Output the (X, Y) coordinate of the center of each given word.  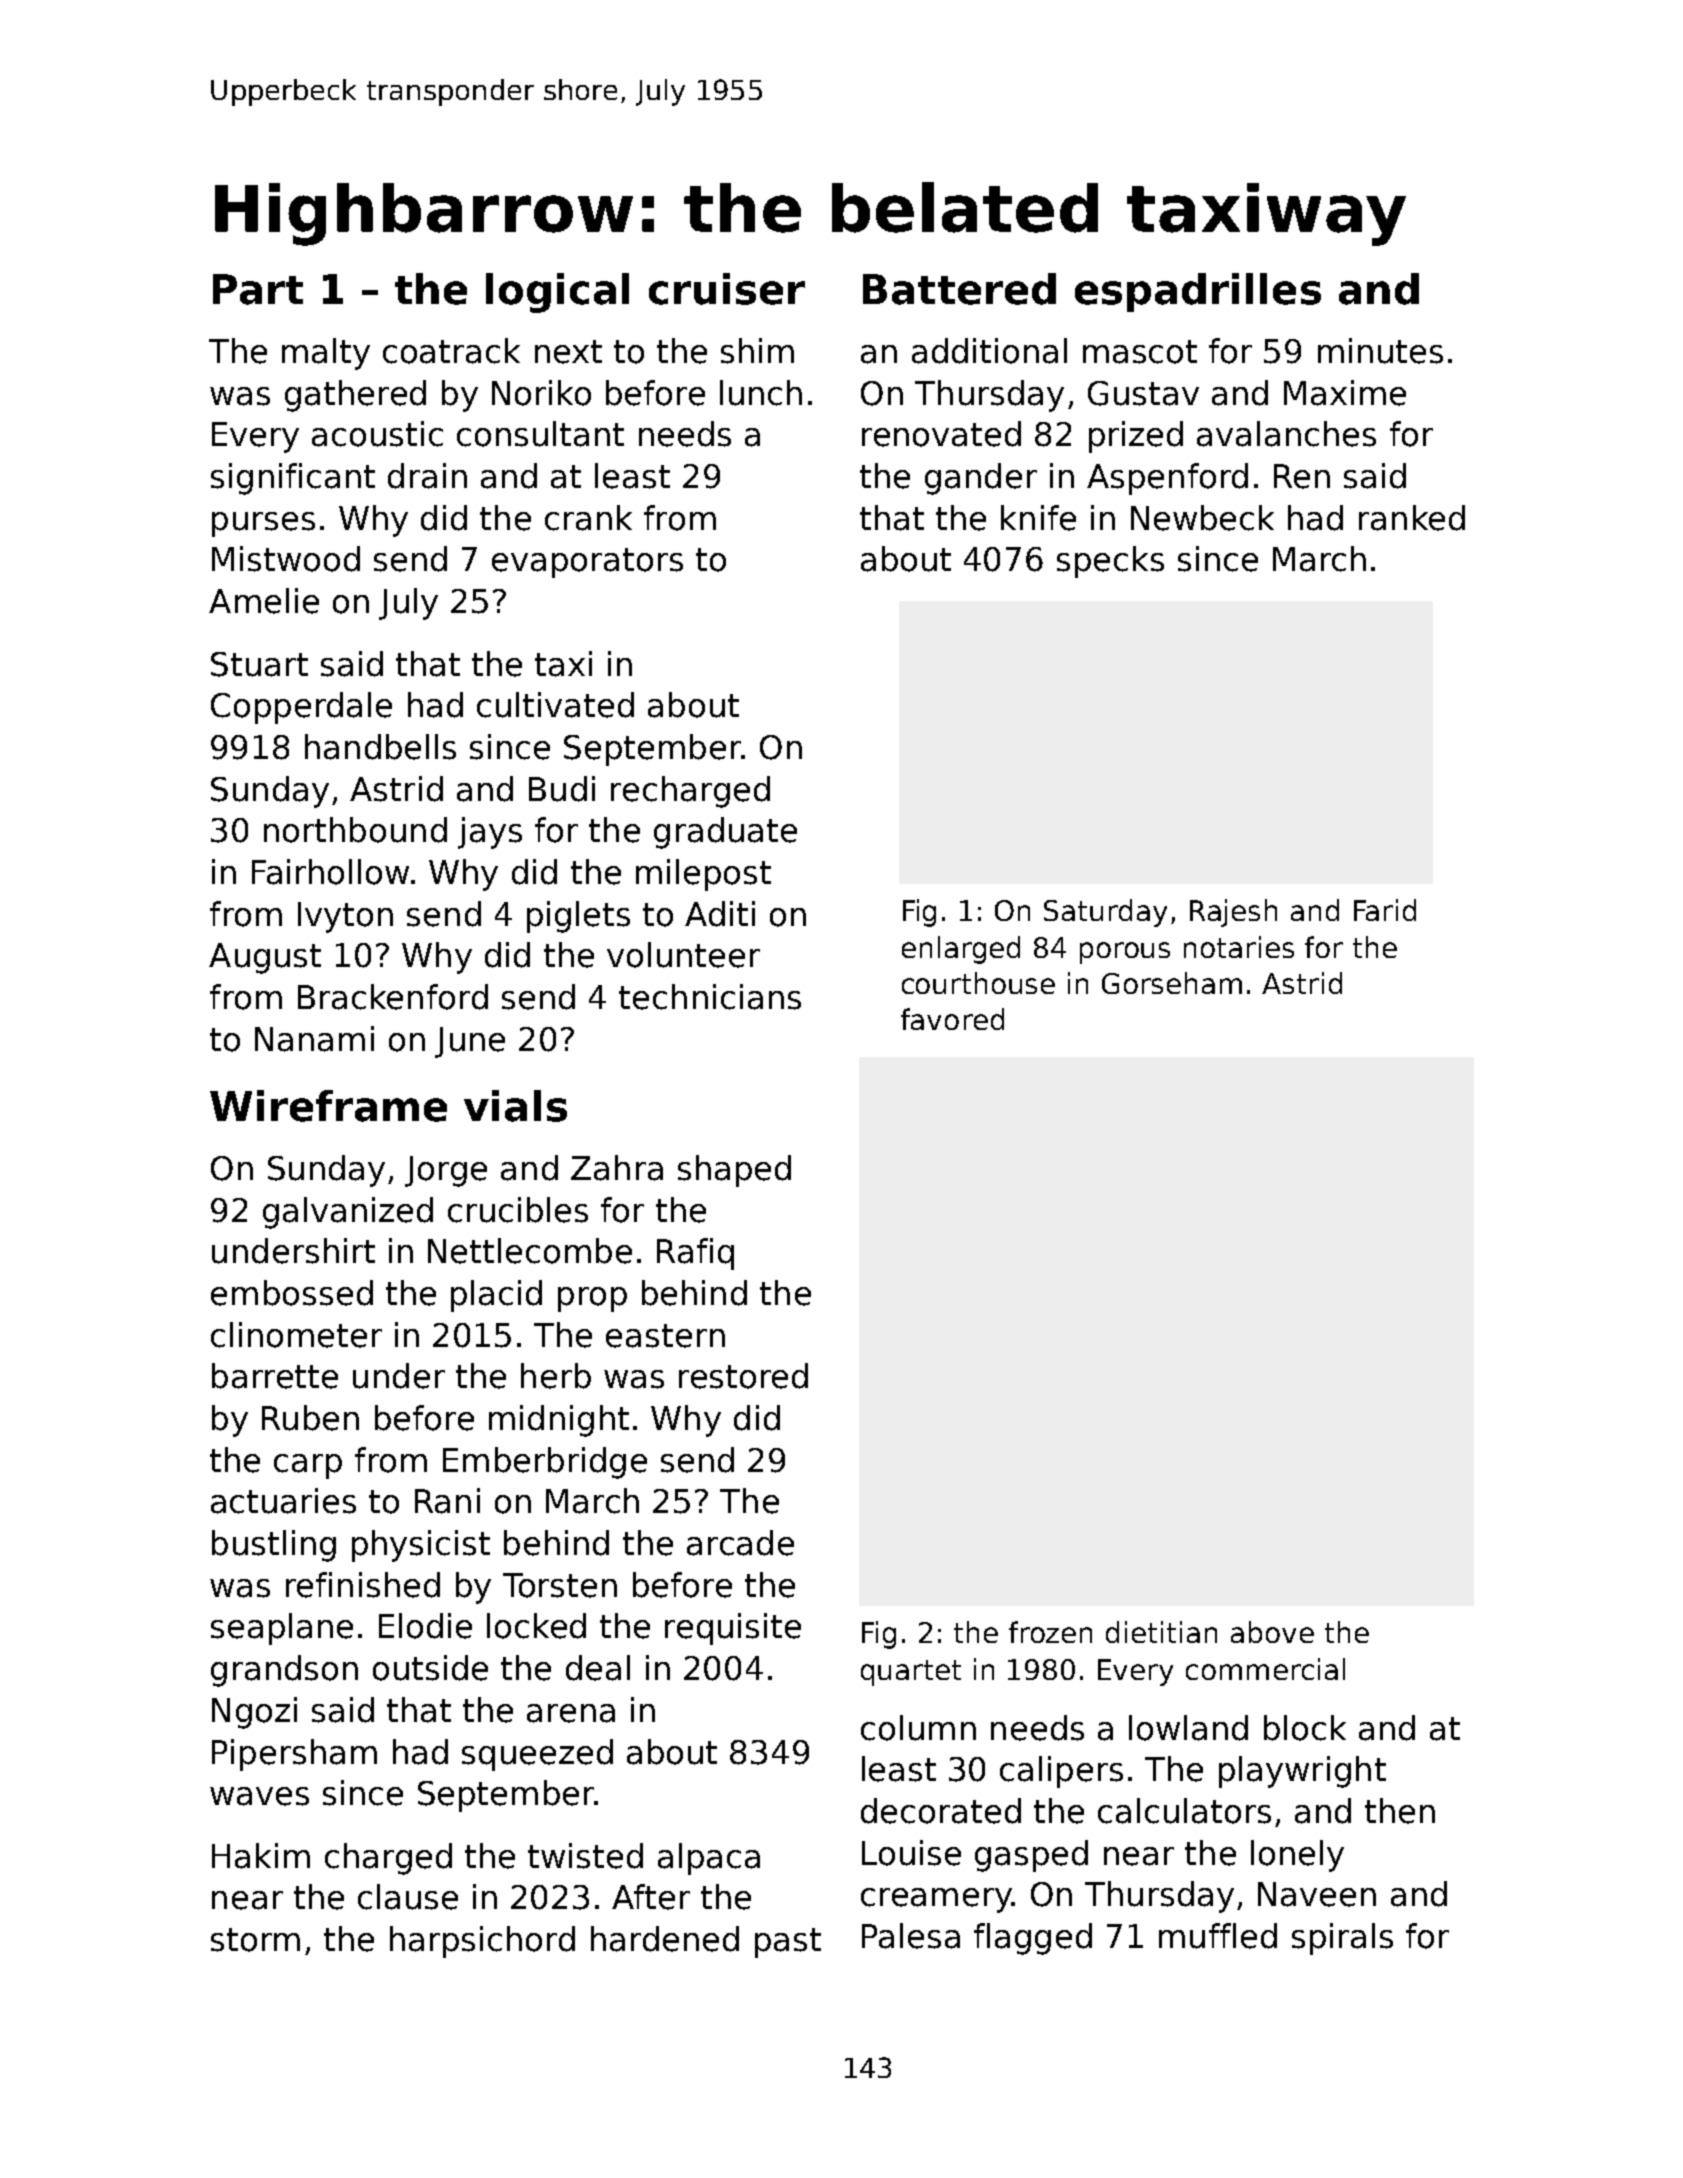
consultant (540, 434)
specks (1110, 562)
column (918, 1728)
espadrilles (1198, 292)
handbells (380, 747)
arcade (740, 1543)
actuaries (283, 1501)
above (1272, 1632)
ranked (1412, 518)
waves (259, 1796)
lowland (1188, 1728)
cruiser (727, 289)
